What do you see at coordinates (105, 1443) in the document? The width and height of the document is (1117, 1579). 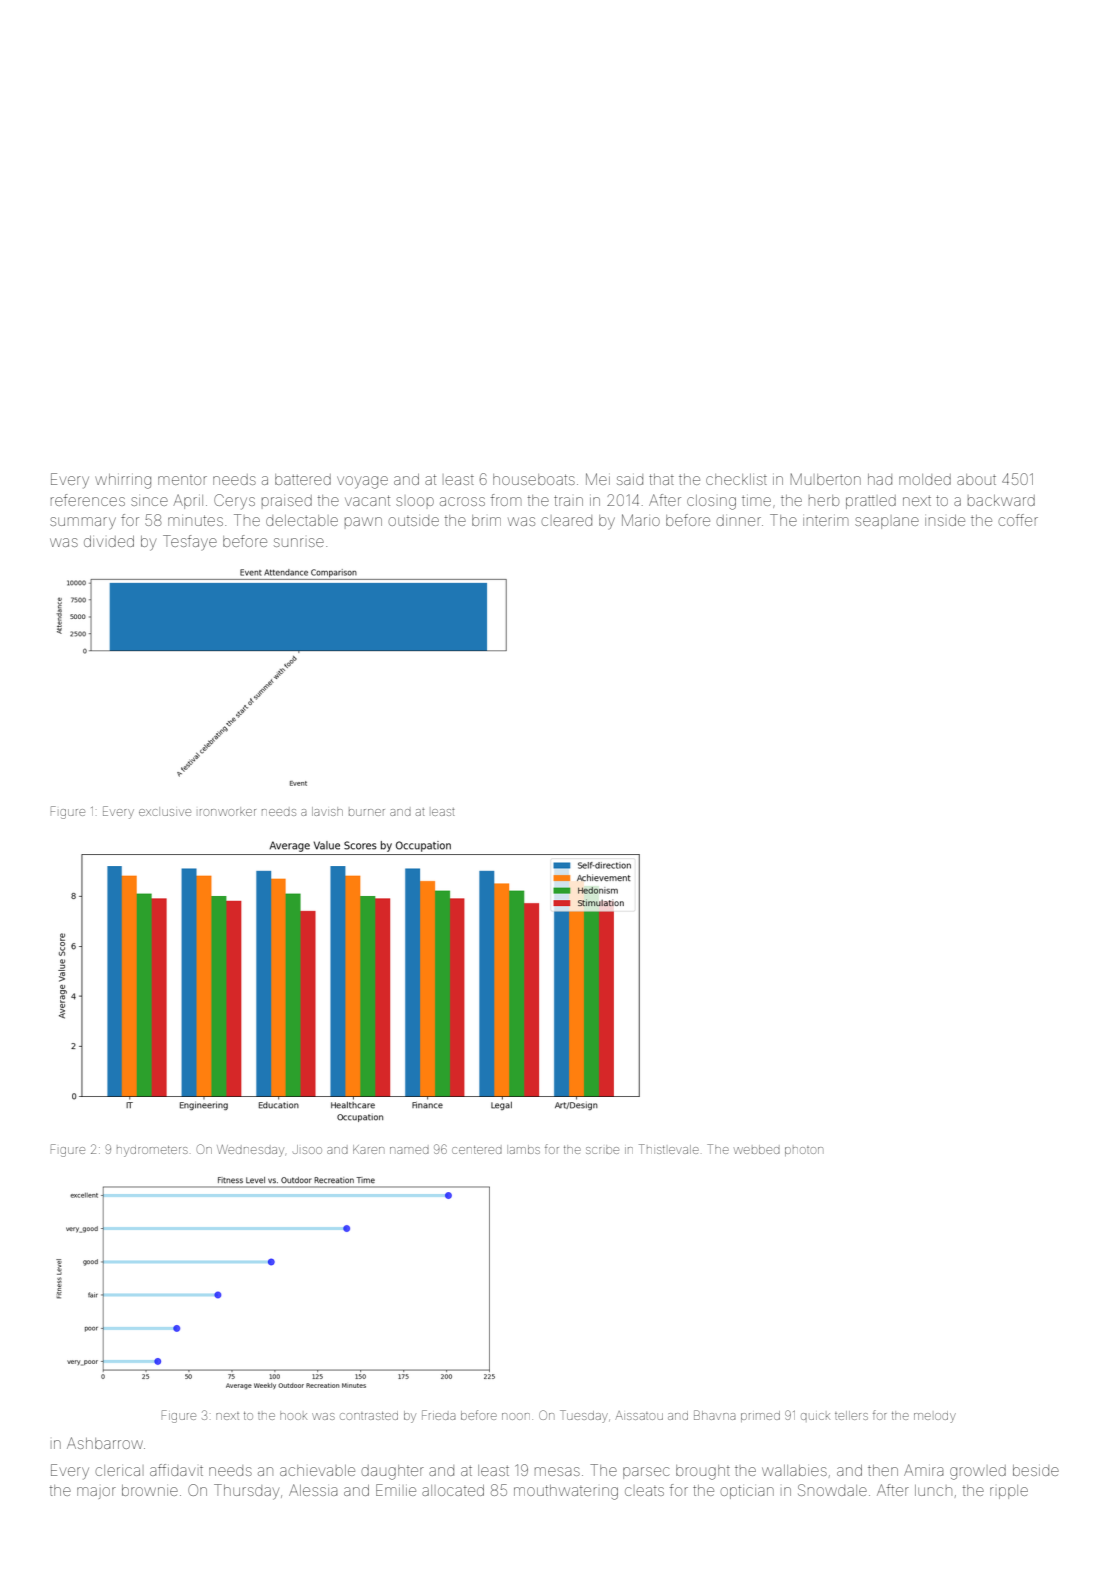 I see `Ashbarrow` at bounding box center [105, 1443].
